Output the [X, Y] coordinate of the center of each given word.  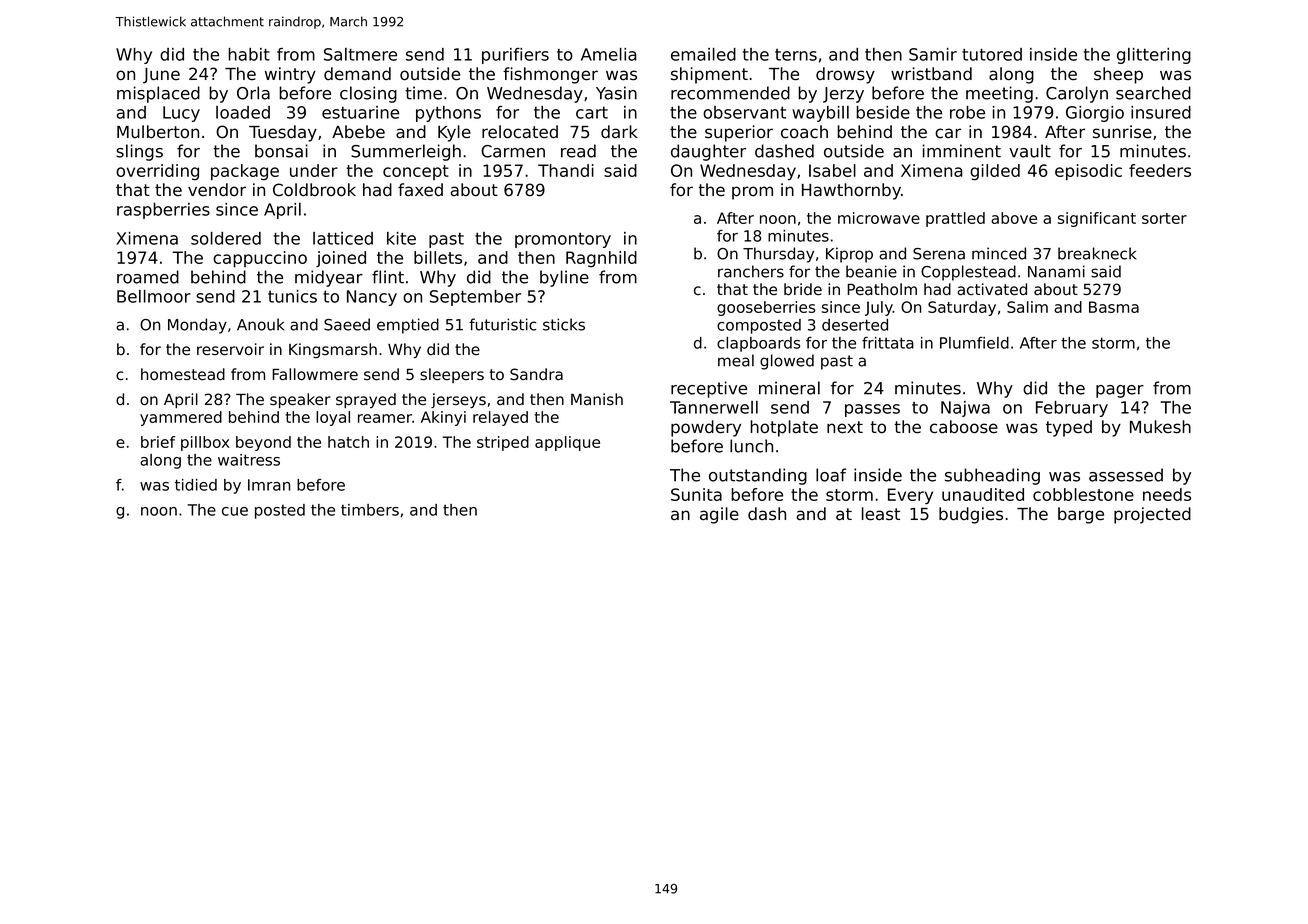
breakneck [1097, 253]
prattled [955, 219]
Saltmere [360, 54]
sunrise [1122, 132]
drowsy [845, 75]
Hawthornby [851, 191]
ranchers [751, 271]
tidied [196, 485]
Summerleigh [406, 152]
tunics [292, 296]
